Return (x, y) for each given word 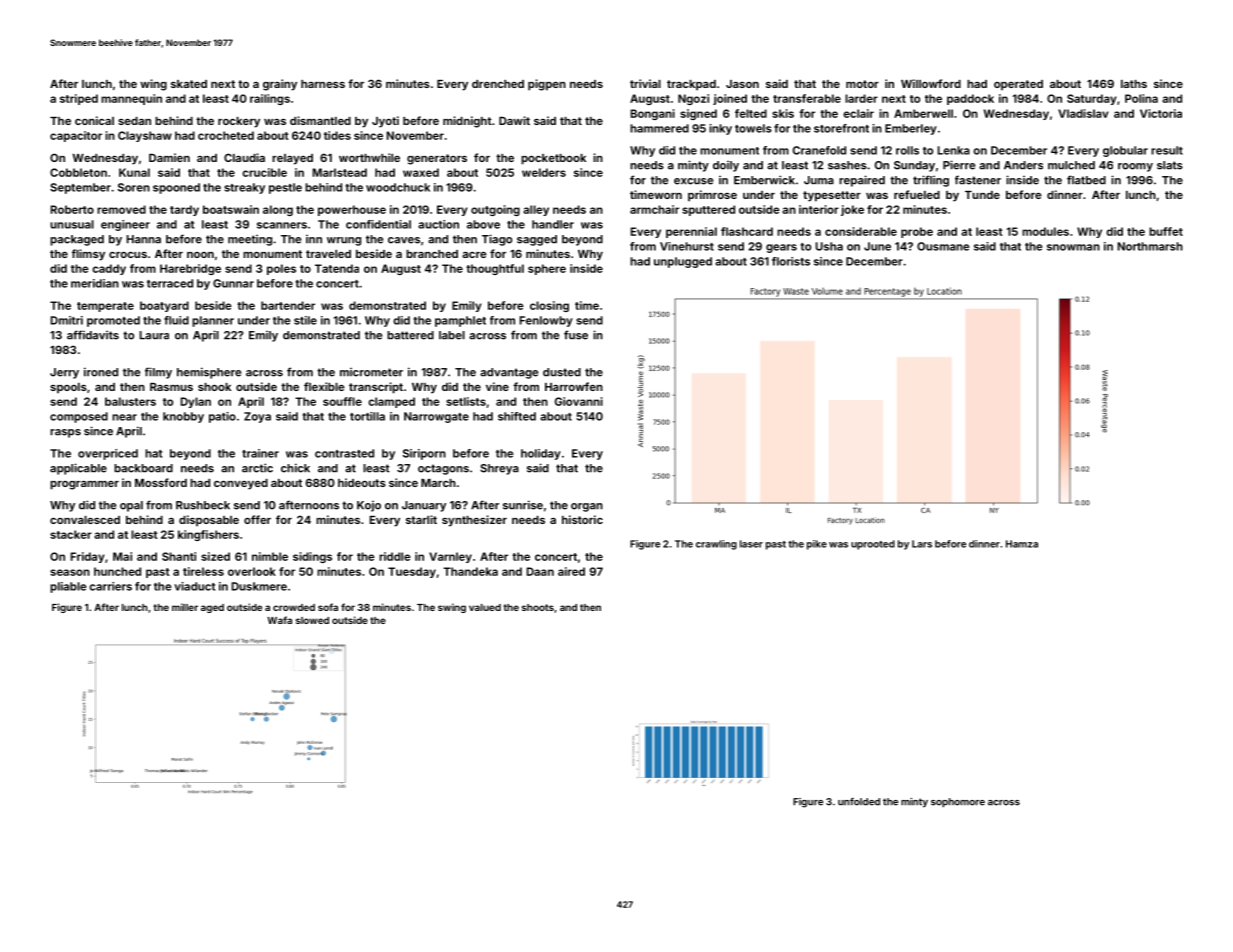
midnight (467, 122)
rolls (907, 150)
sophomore (958, 803)
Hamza (1022, 544)
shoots (538, 607)
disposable (209, 521)
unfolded (859, 802)
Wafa (279, 620)
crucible (264, 172)
